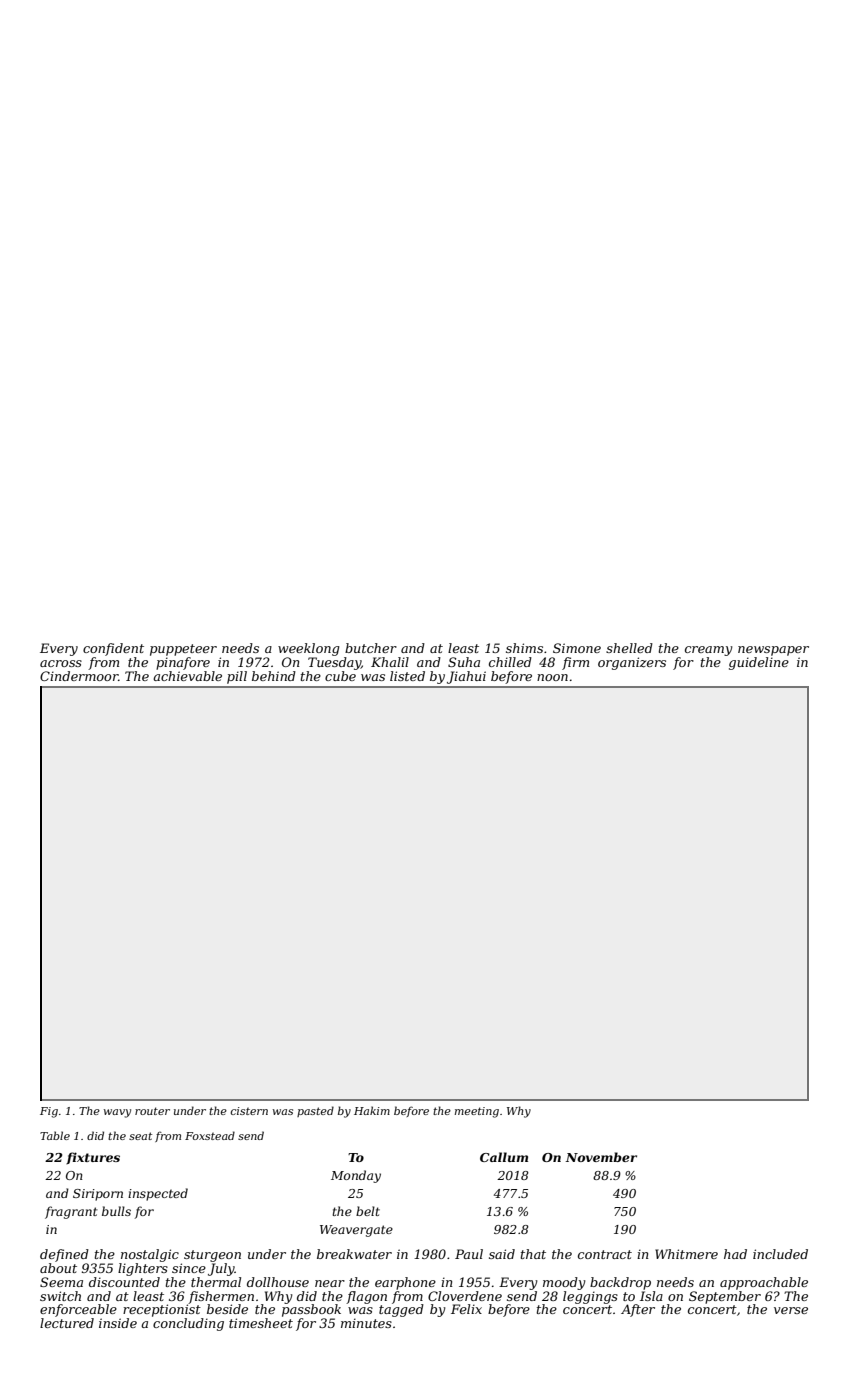 Image resolution: width=849 pixels, height=1400 pixels. Describe the element at coordinates (632, 663) in the document. I see `organizers` at that location.
